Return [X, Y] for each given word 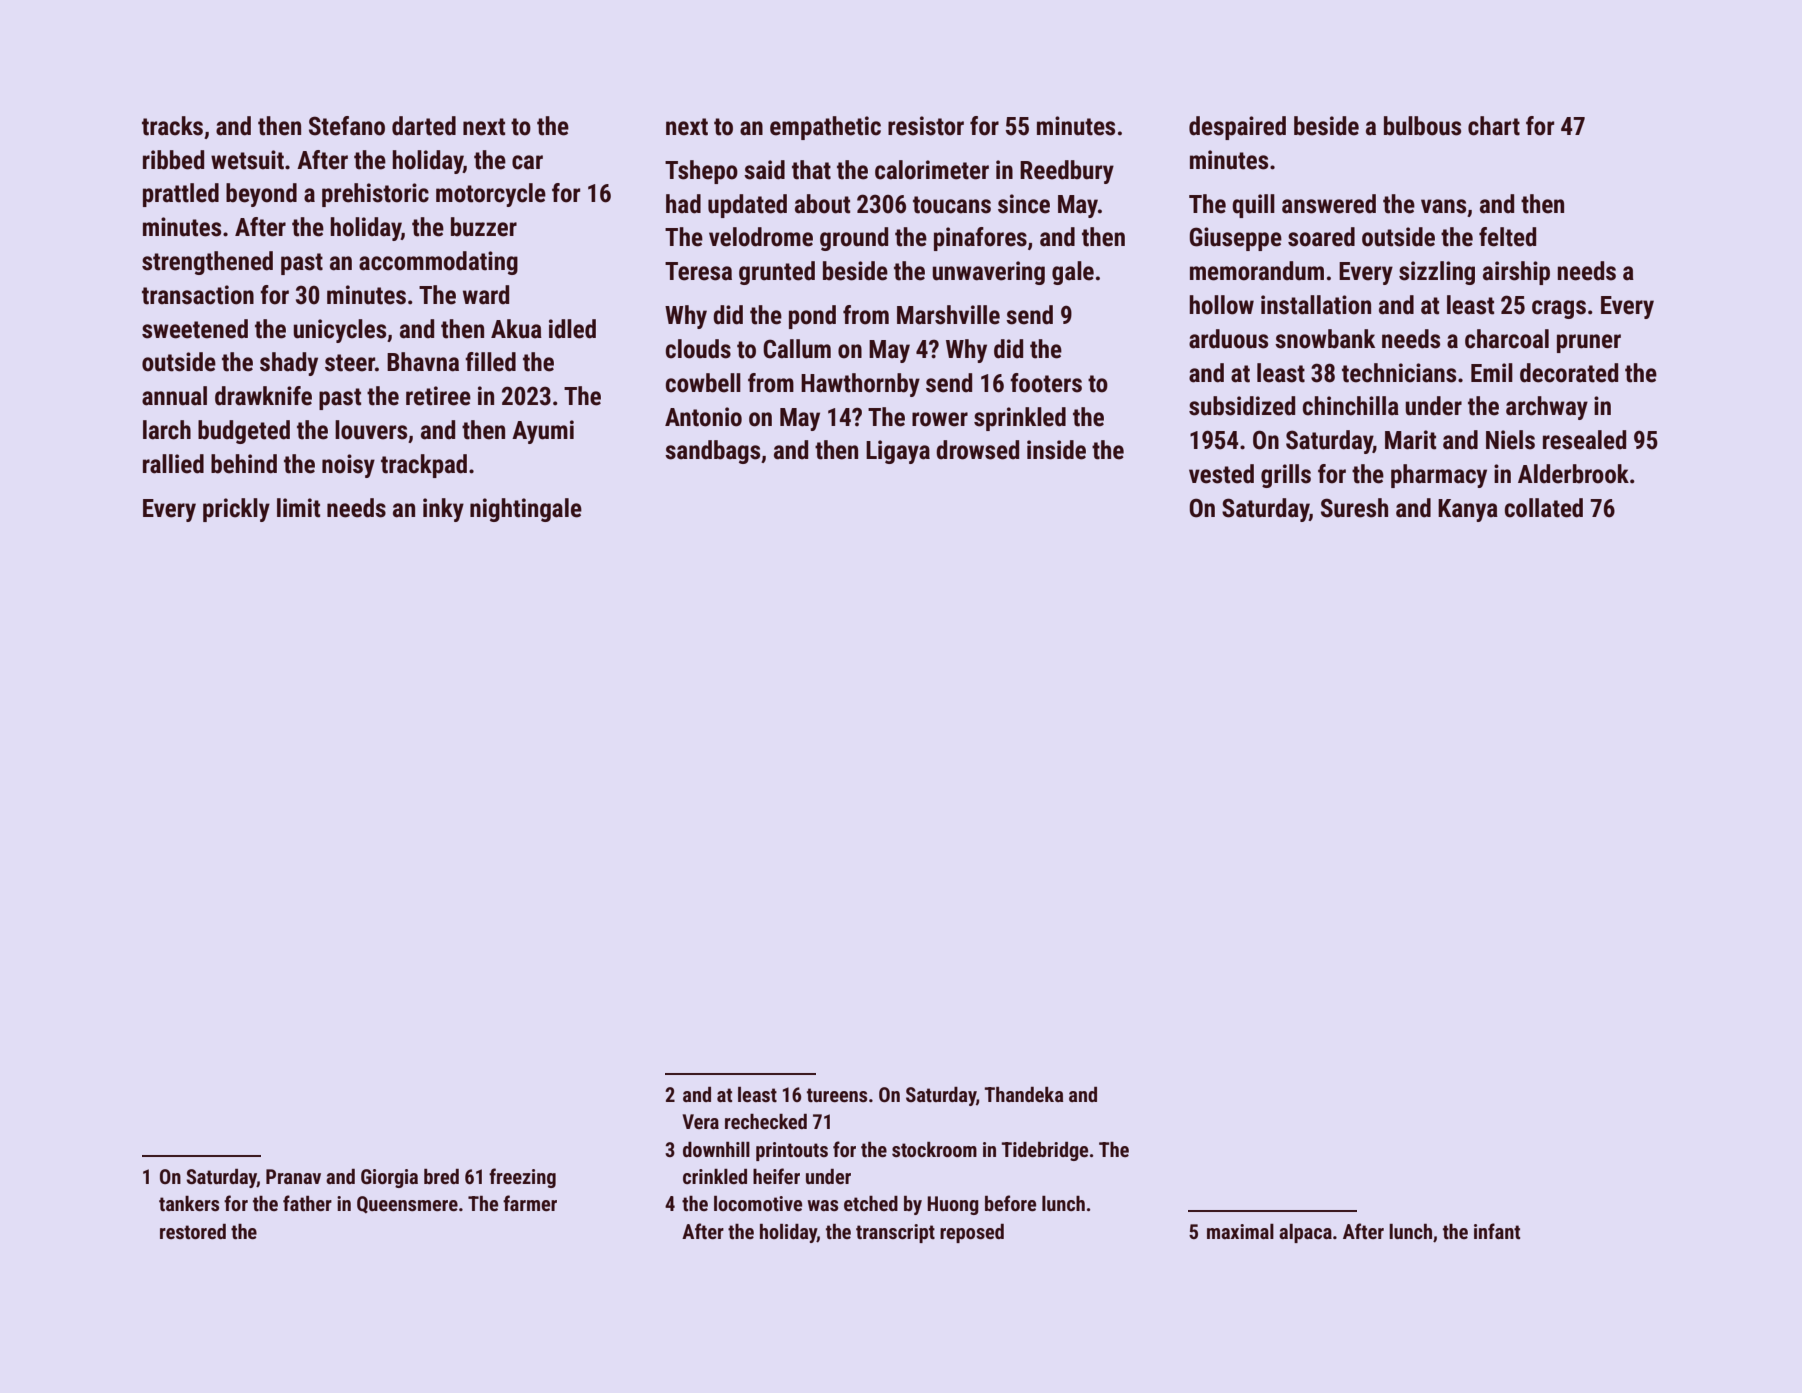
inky [443, 510]
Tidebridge [1044, 1151]
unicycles [339, 331]
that [811, 170]
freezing [522, 1178]
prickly [236, 510]
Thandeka [1023, 1094]
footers [1046, 383]
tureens [837, 1095]
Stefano [347, 126]
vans [1443, 206]
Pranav [293, 1176]
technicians [1399, 373]
